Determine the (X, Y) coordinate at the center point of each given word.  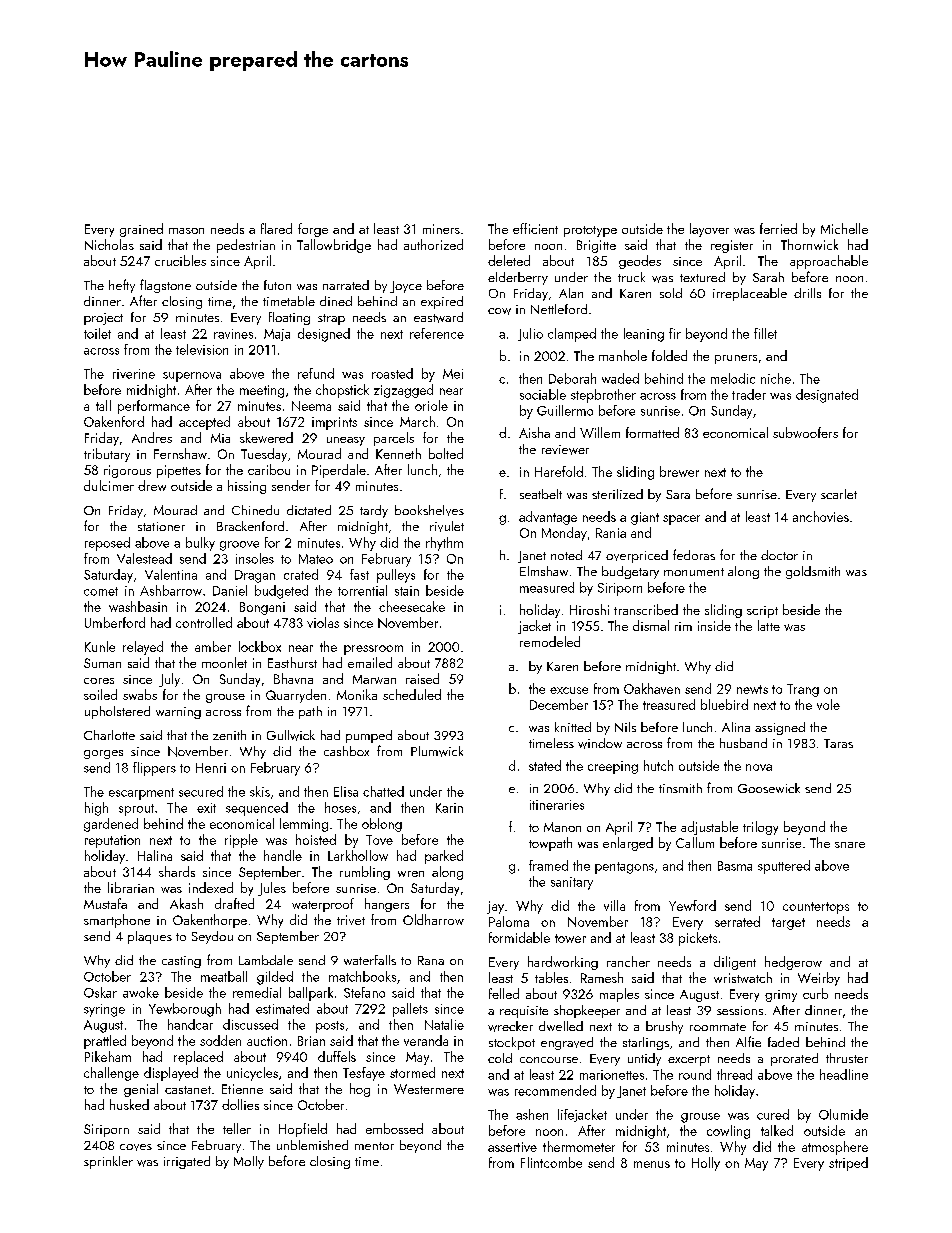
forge (313, 230)
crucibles (180, 260)
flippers (154, 769)
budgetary (630, 572)
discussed (250, 1024)
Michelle (844, 228)
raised (422, 678)
